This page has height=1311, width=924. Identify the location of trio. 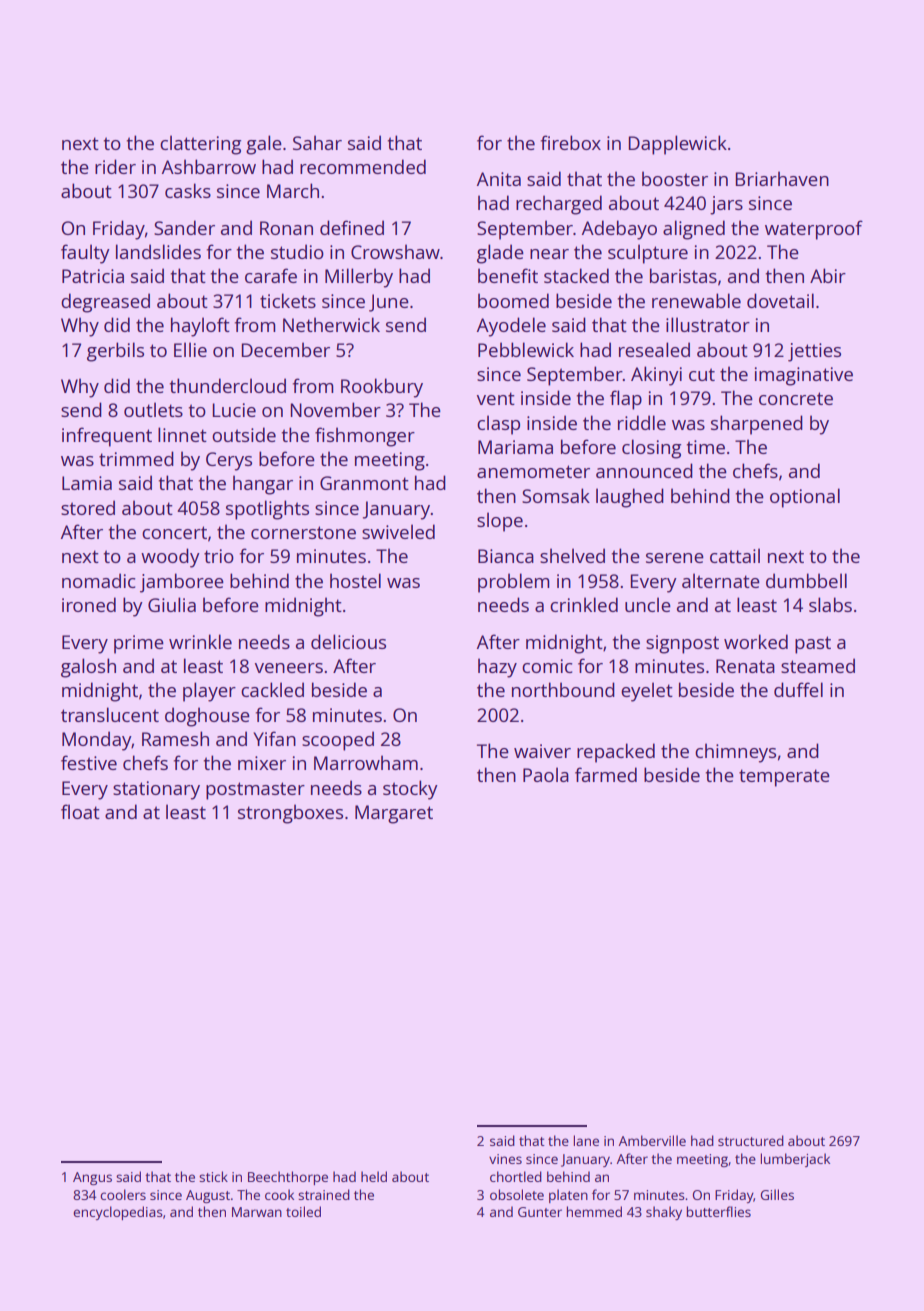
(219, 556).
